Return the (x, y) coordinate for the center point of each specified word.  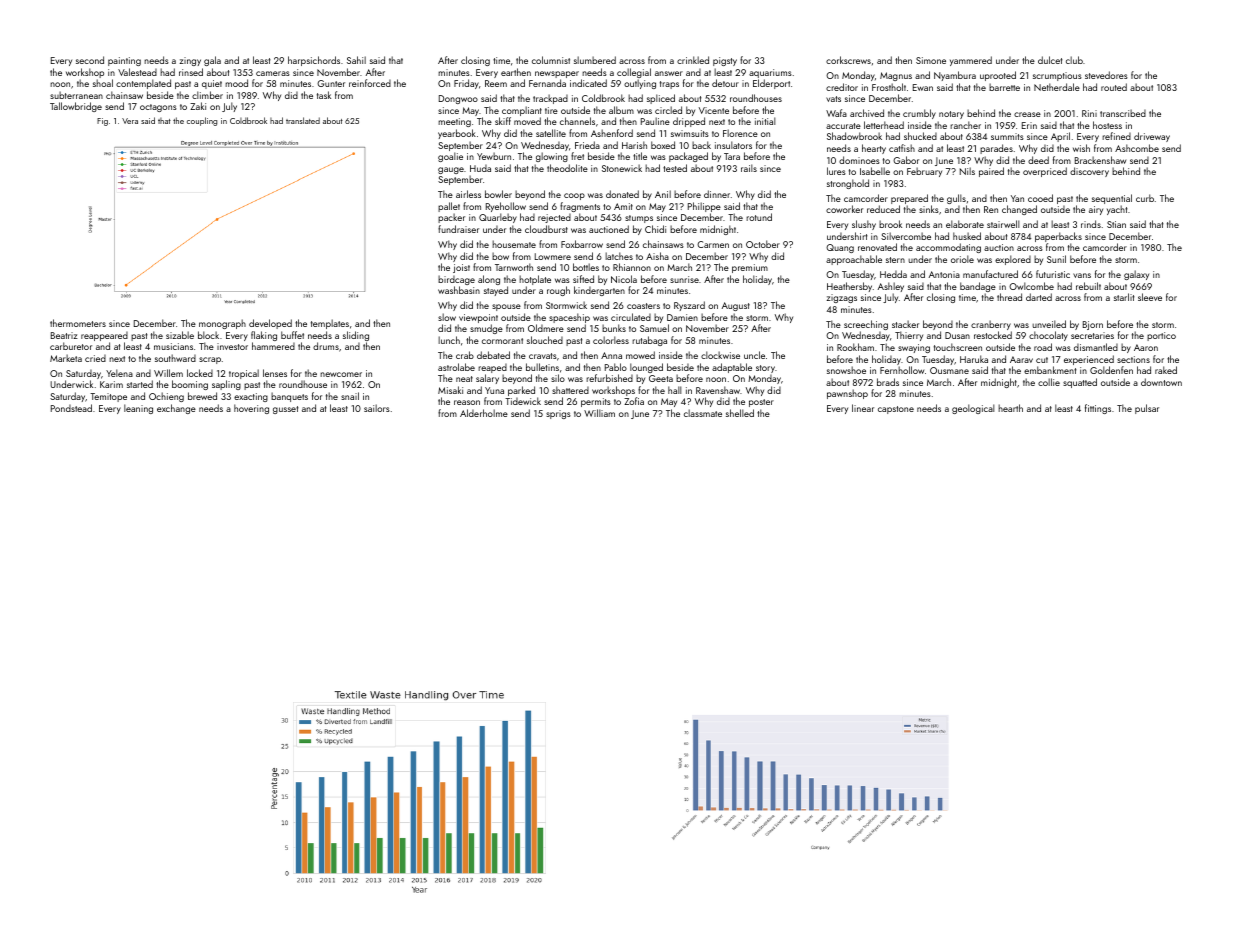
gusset (285, 410)
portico (1161, 336)
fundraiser (458, 229)
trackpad (550, 99)
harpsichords (314, 61)
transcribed (1123, 113)
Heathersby (849, 287)
